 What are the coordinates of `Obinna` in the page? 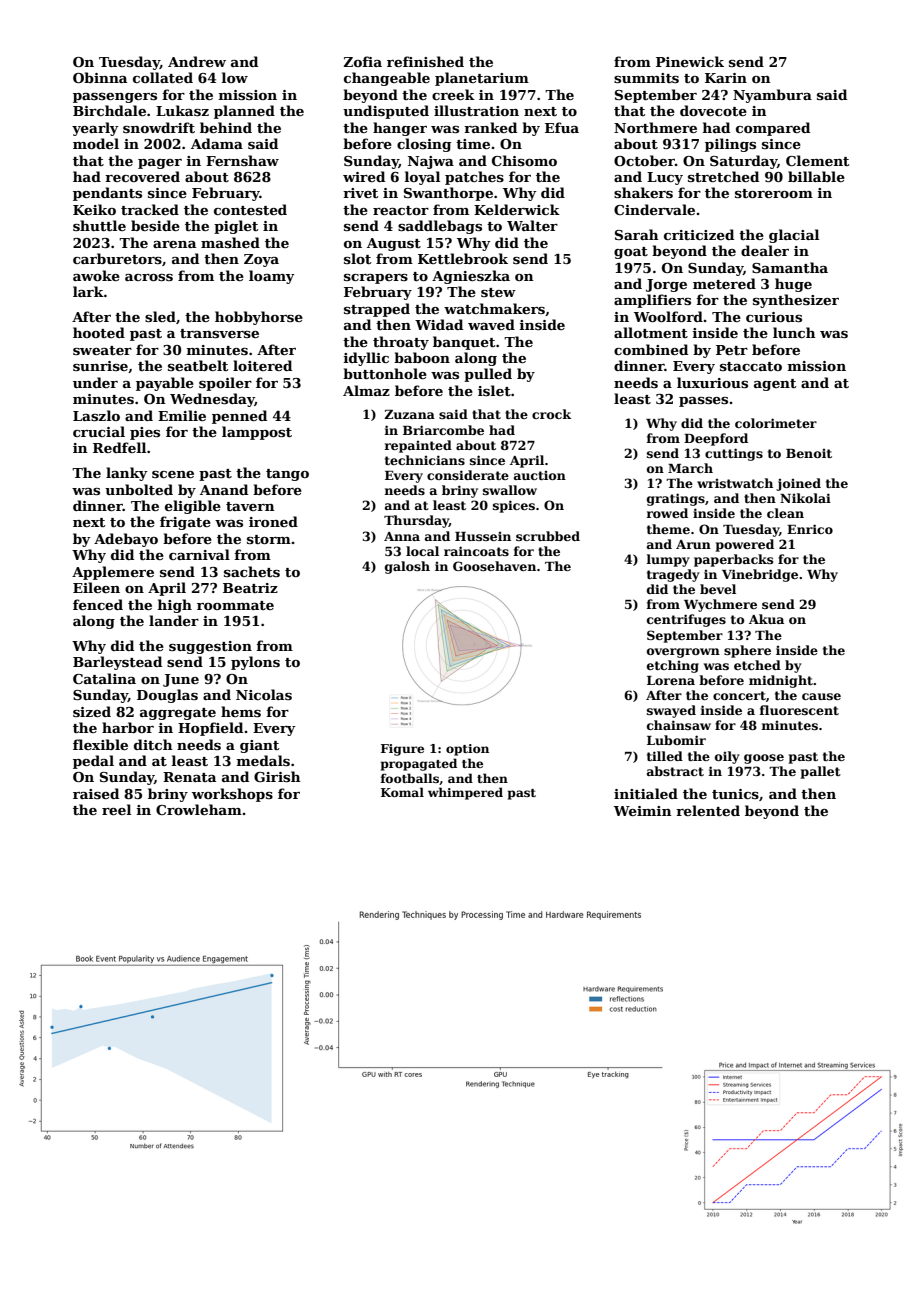 It's located at (100, 77).
